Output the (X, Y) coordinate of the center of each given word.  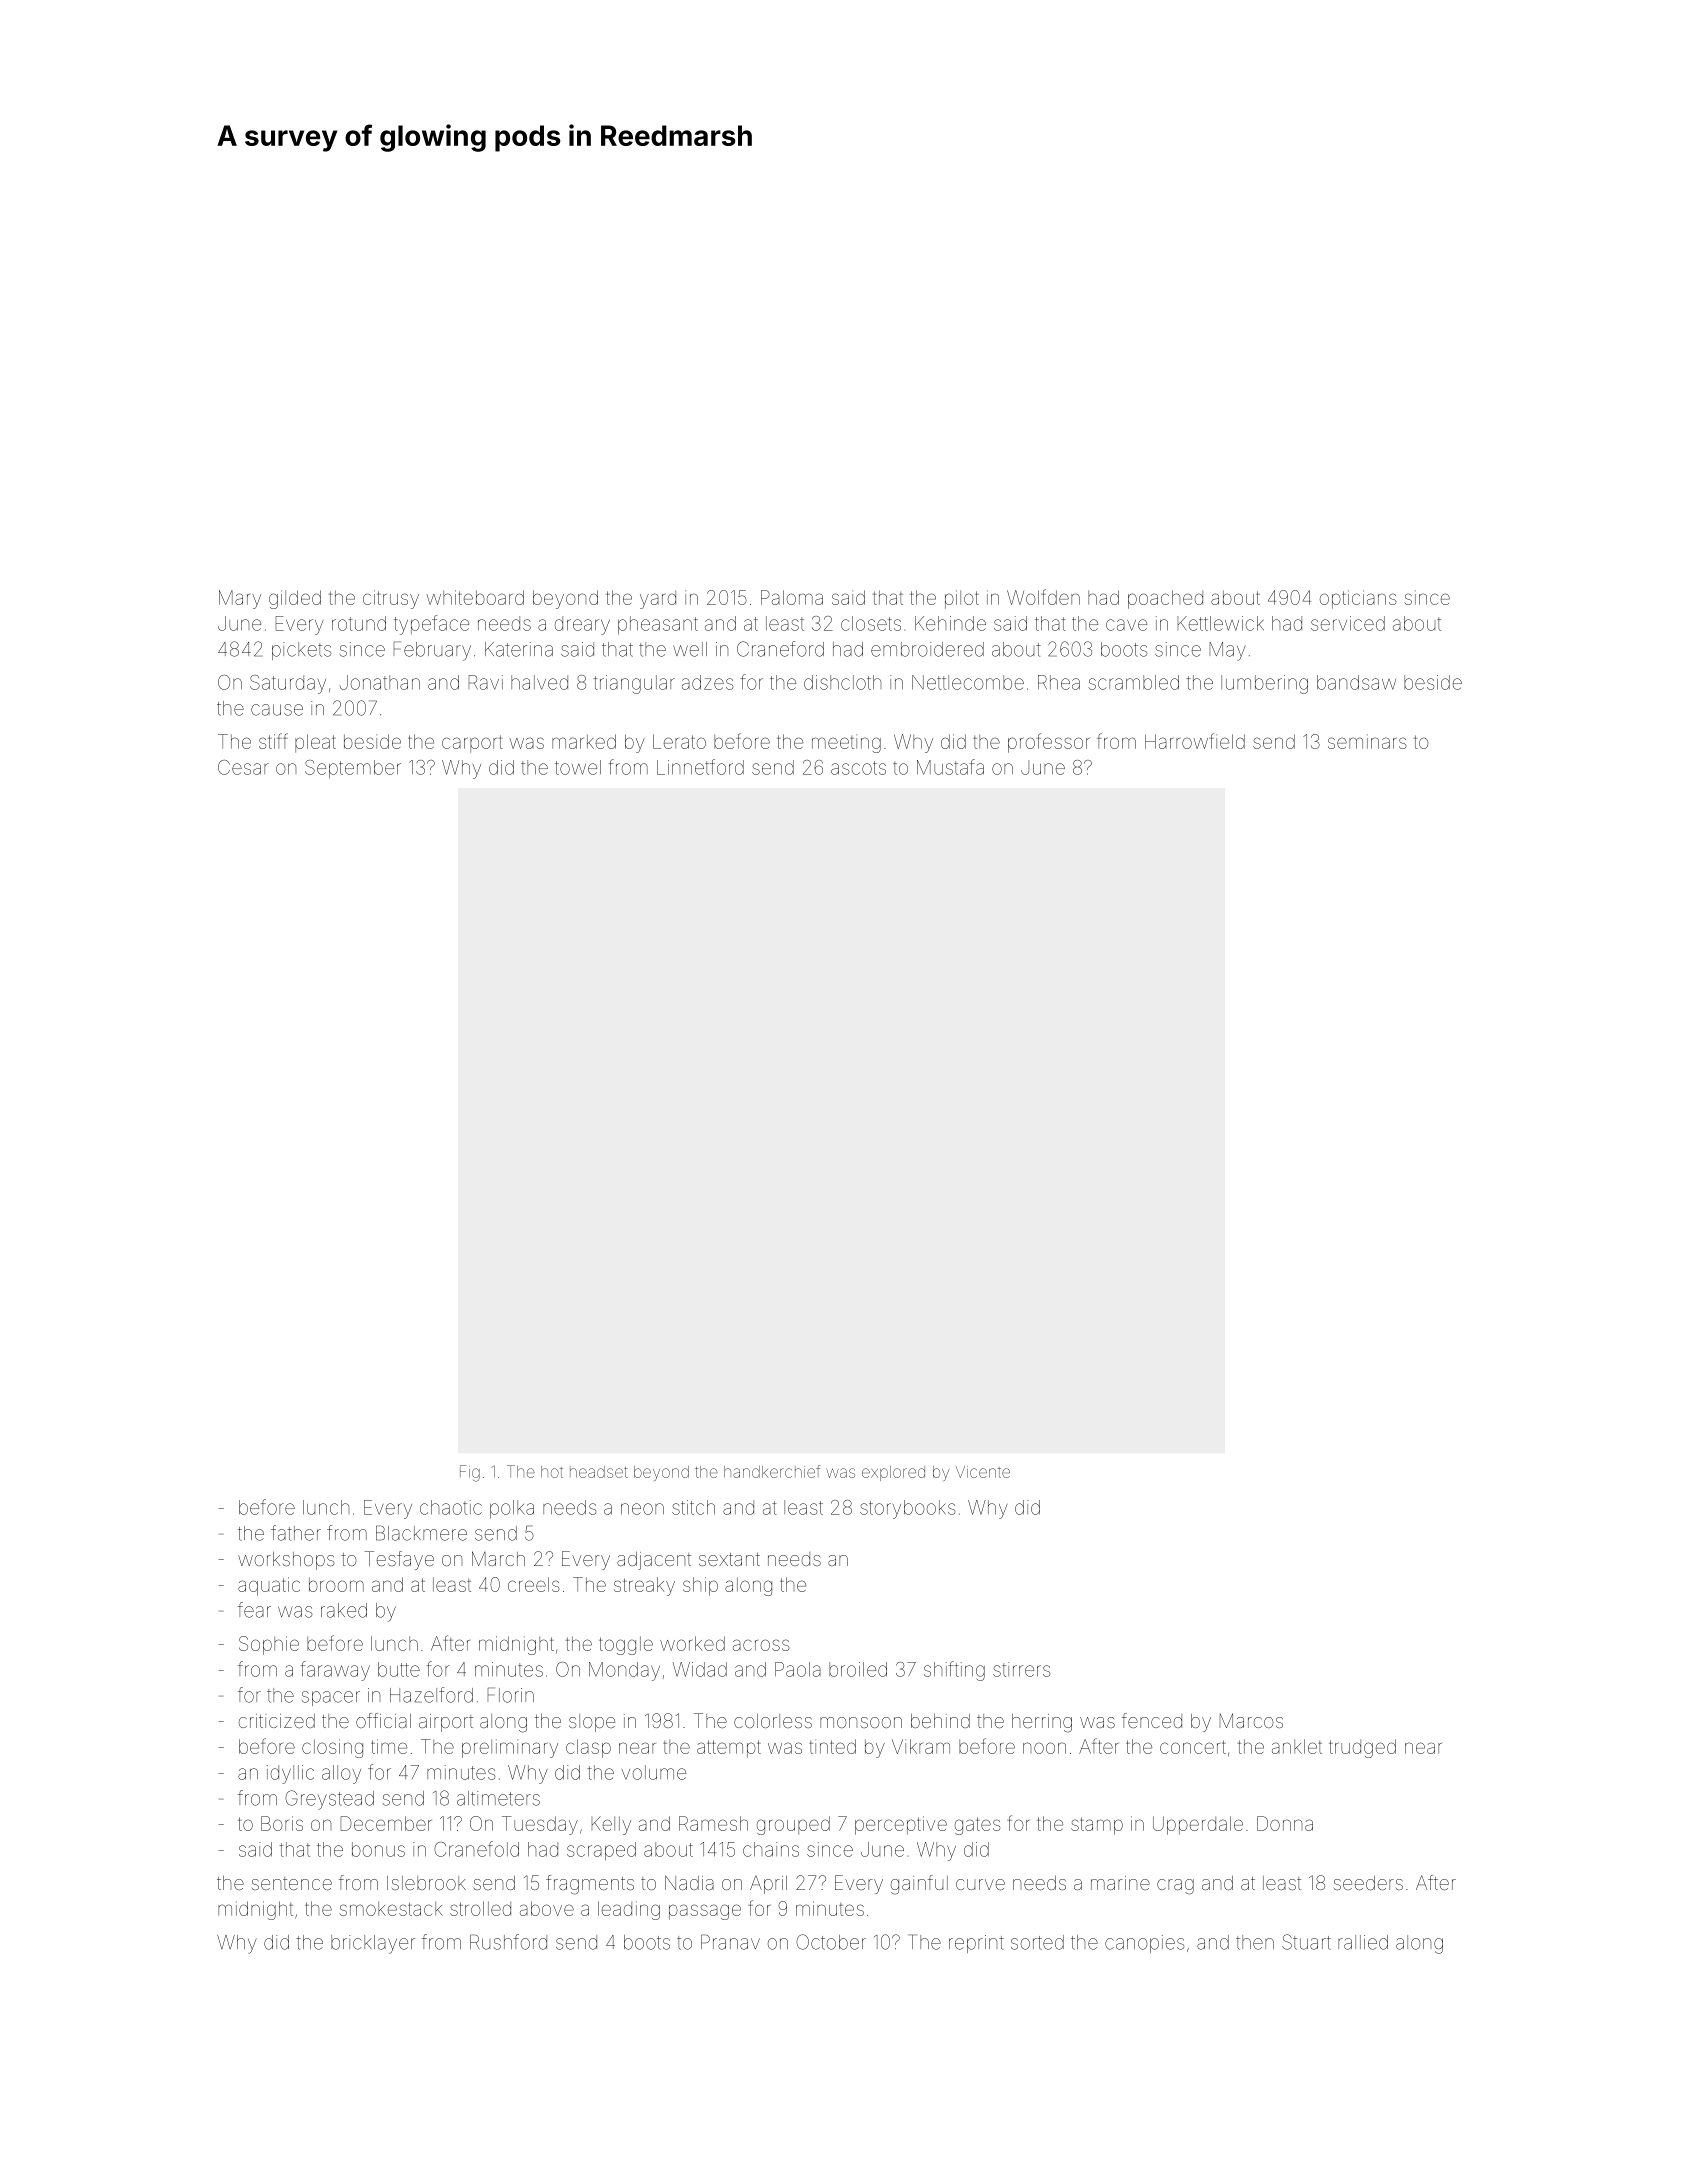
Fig (470, 1473)
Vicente (983, 1472)
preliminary (510, 1748)
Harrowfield (1195, 741)
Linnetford (700, 767)
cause (277, 710)
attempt (729, 1749)
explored (893, 1473)
